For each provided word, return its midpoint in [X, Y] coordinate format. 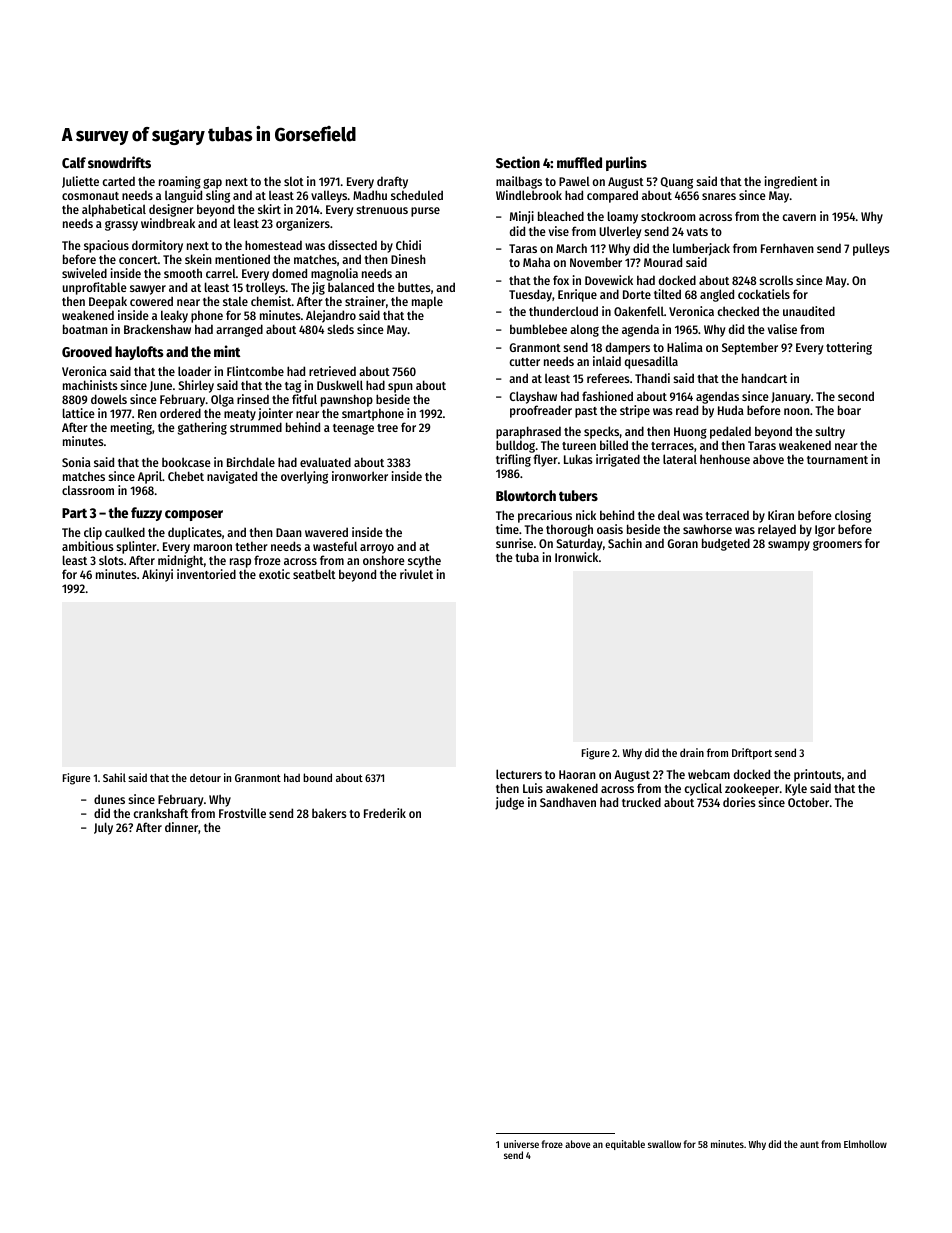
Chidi [408, 245]
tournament [837, 460]
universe [521, 1144]
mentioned [242, 259]
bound [317, 777]
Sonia [76, 462]
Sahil [114, 777]
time [507, 529]
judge [509, 803]
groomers [837, 546]
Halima [685, 347]
